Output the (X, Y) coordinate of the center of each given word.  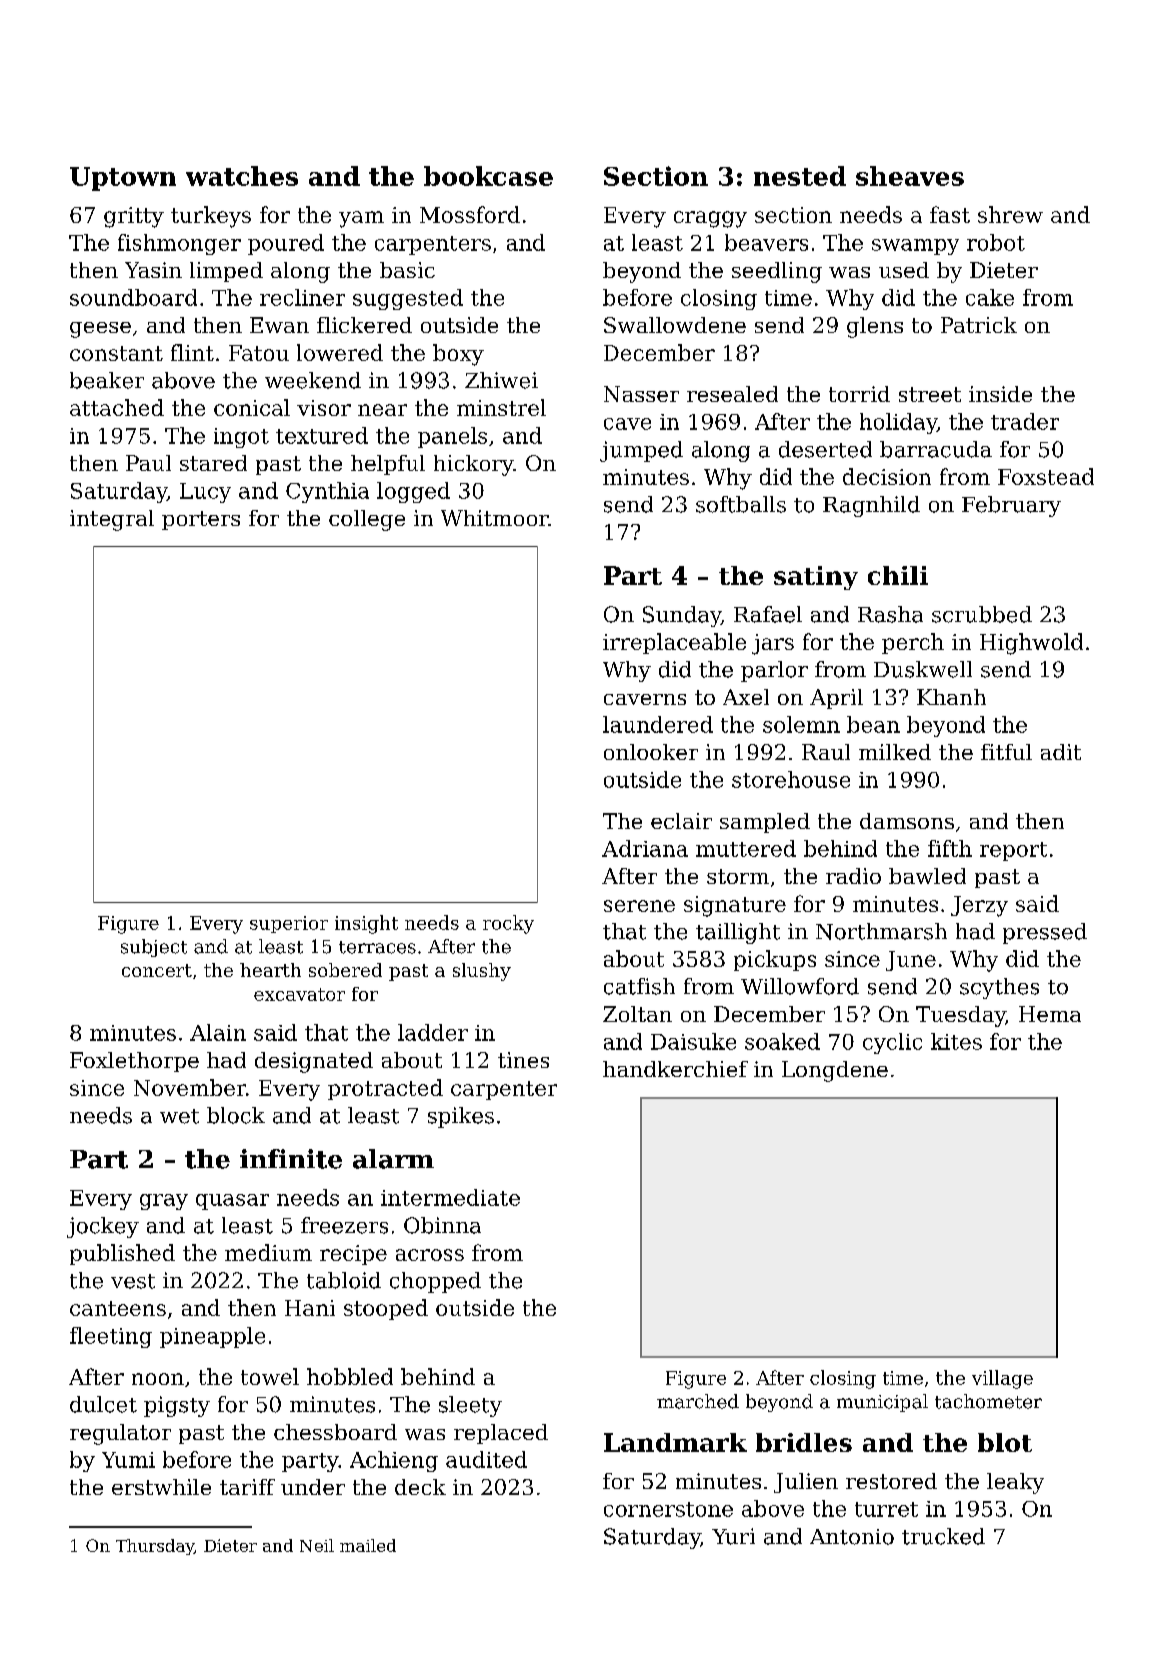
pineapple (212, 1337)
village (1002, 1379)
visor (324, 408)
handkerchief (675, 1069)
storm (738, 876)
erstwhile (161, 1487)
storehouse (791, 779)
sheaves (910, 176)
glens (875, 327)
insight (366, 924)
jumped (641, 451)
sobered (345, 970)
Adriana (645, 848)
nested (800, 176)
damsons (907, 821)
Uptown (123, 179)
